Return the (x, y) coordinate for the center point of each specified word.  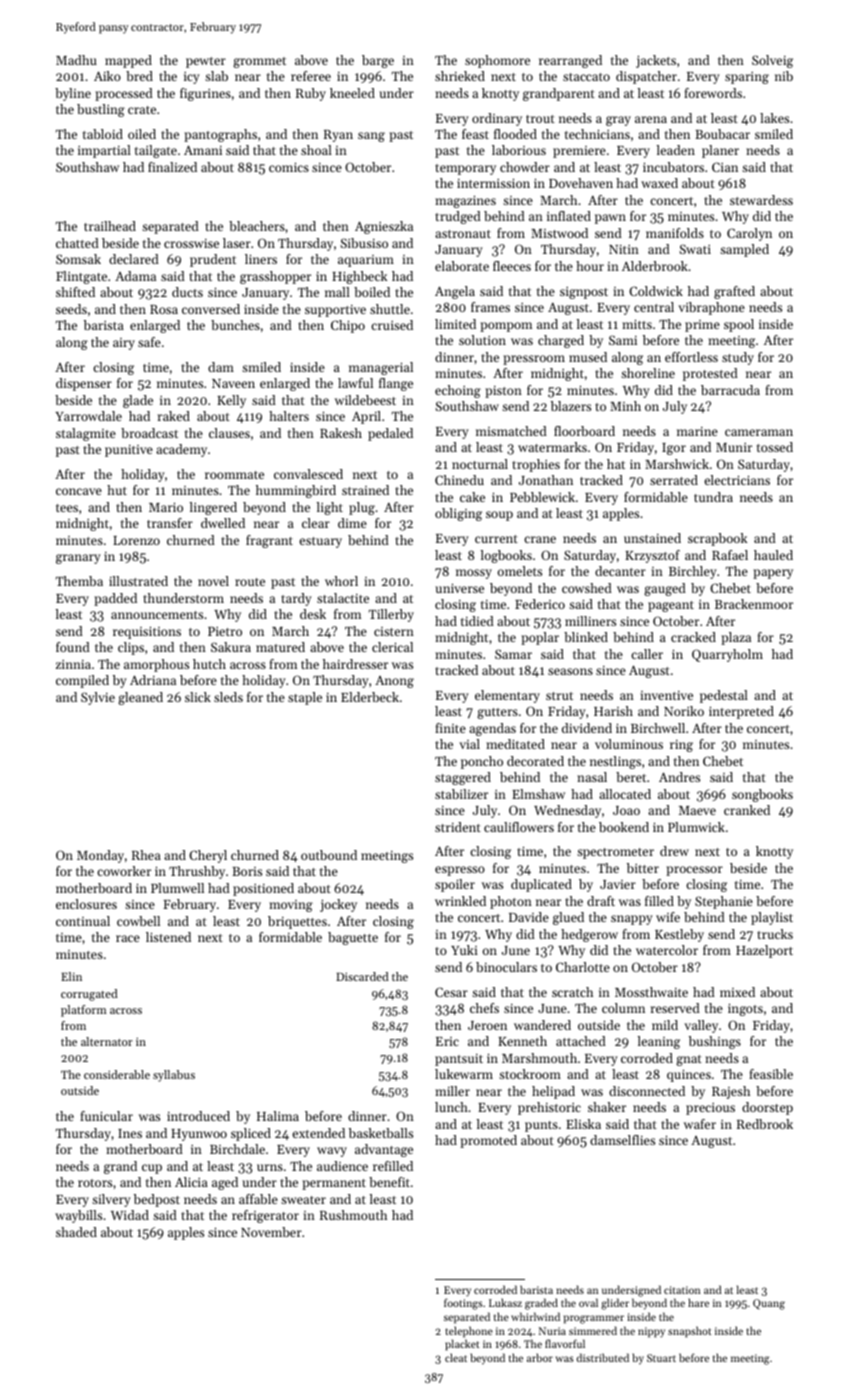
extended (318, 1133)
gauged (665, 589)
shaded (76, 1232)
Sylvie (98, 698)
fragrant (269, 541)
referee (311, 76)
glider (615, 1304)
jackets (656, 61)
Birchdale (237, 1149)
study (738, 358)
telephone (469, 1332)
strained (365, 490)
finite (450, 728)
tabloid (103, 134)
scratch (572, 992)
